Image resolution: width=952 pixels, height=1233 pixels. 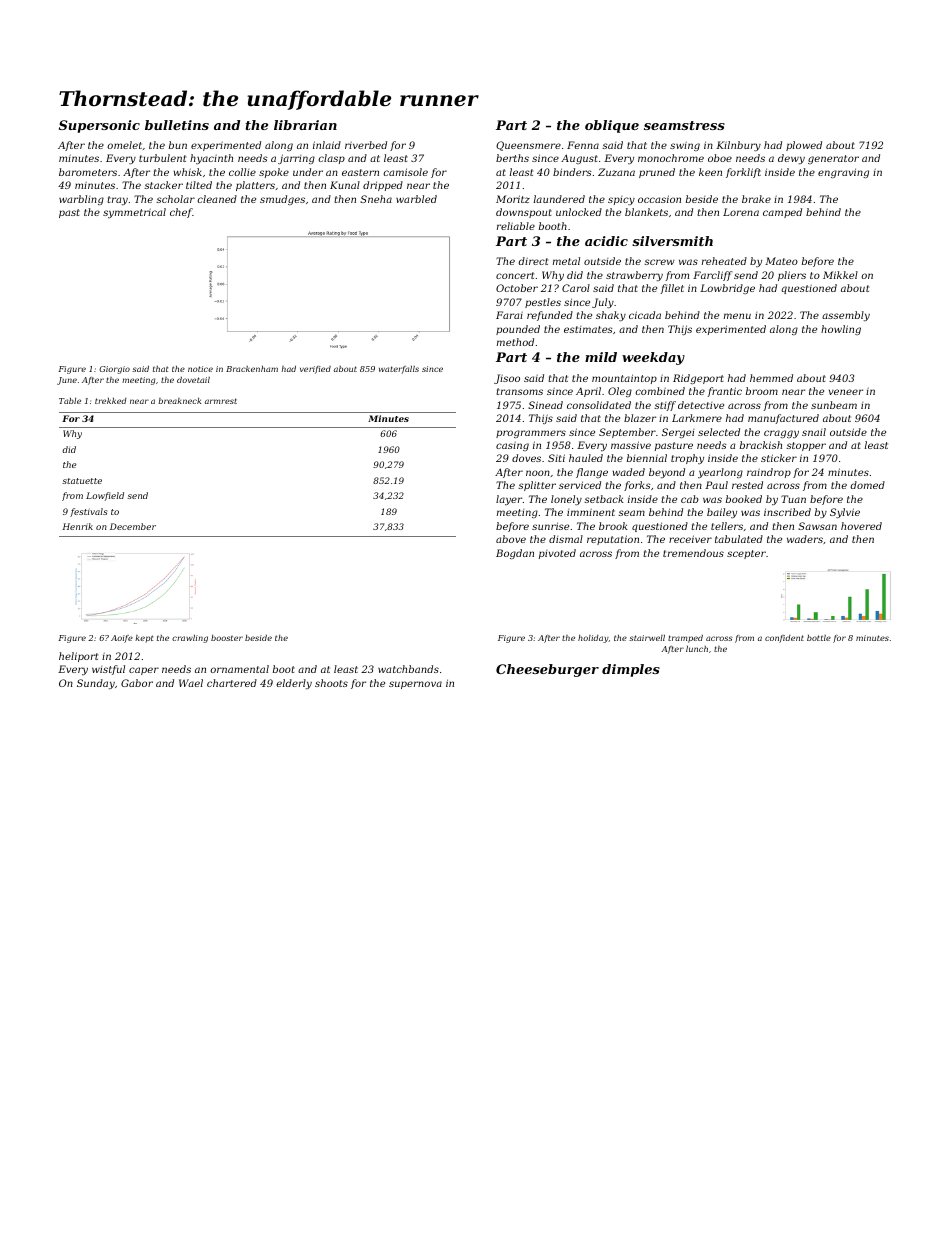 I want to click on oblique, so click(x=612, y=126).
